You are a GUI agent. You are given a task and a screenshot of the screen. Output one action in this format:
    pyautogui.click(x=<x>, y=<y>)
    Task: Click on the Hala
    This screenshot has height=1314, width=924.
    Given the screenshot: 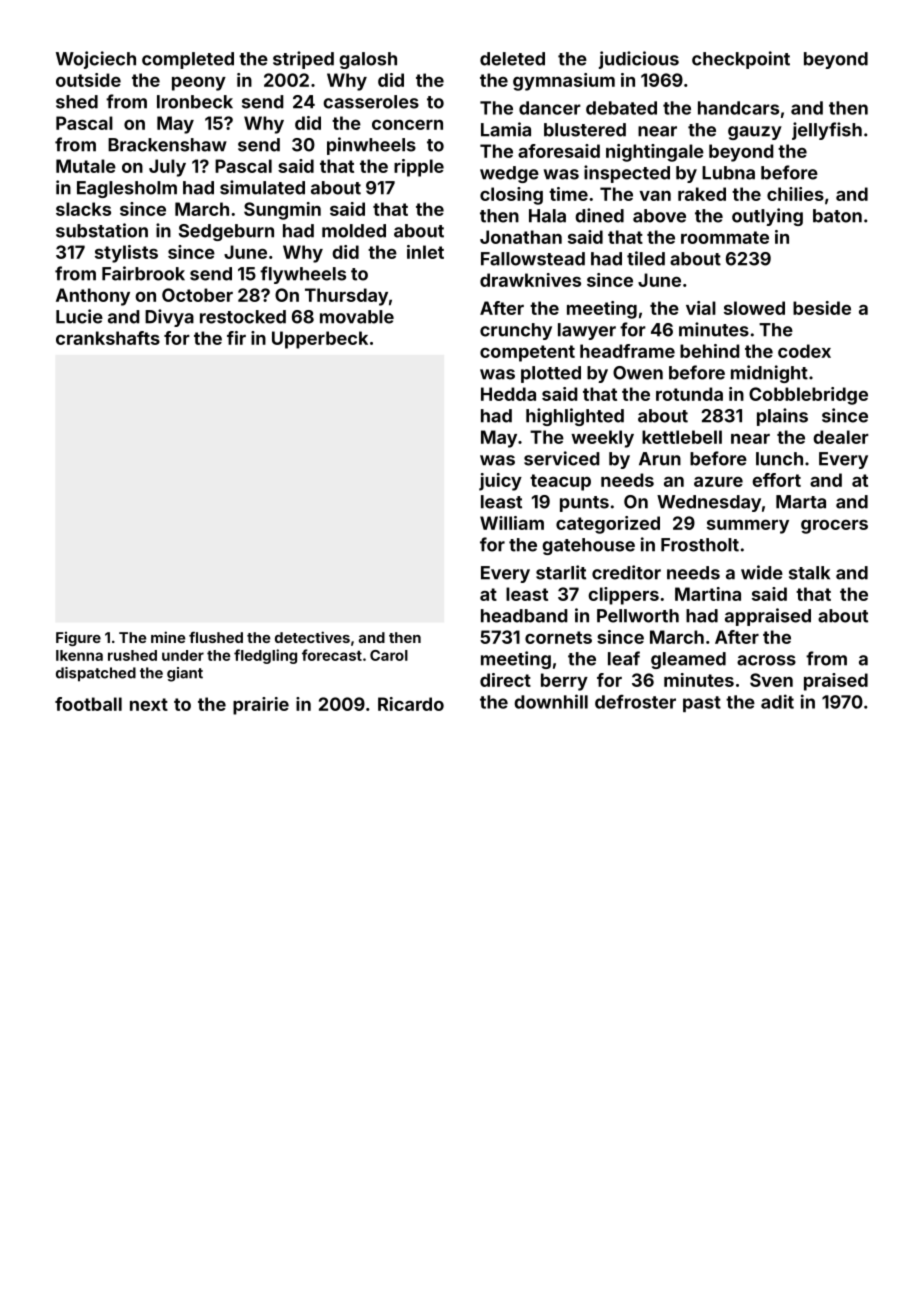 What is the action you would take?
    pyautogui.click(x=547, y=216)
